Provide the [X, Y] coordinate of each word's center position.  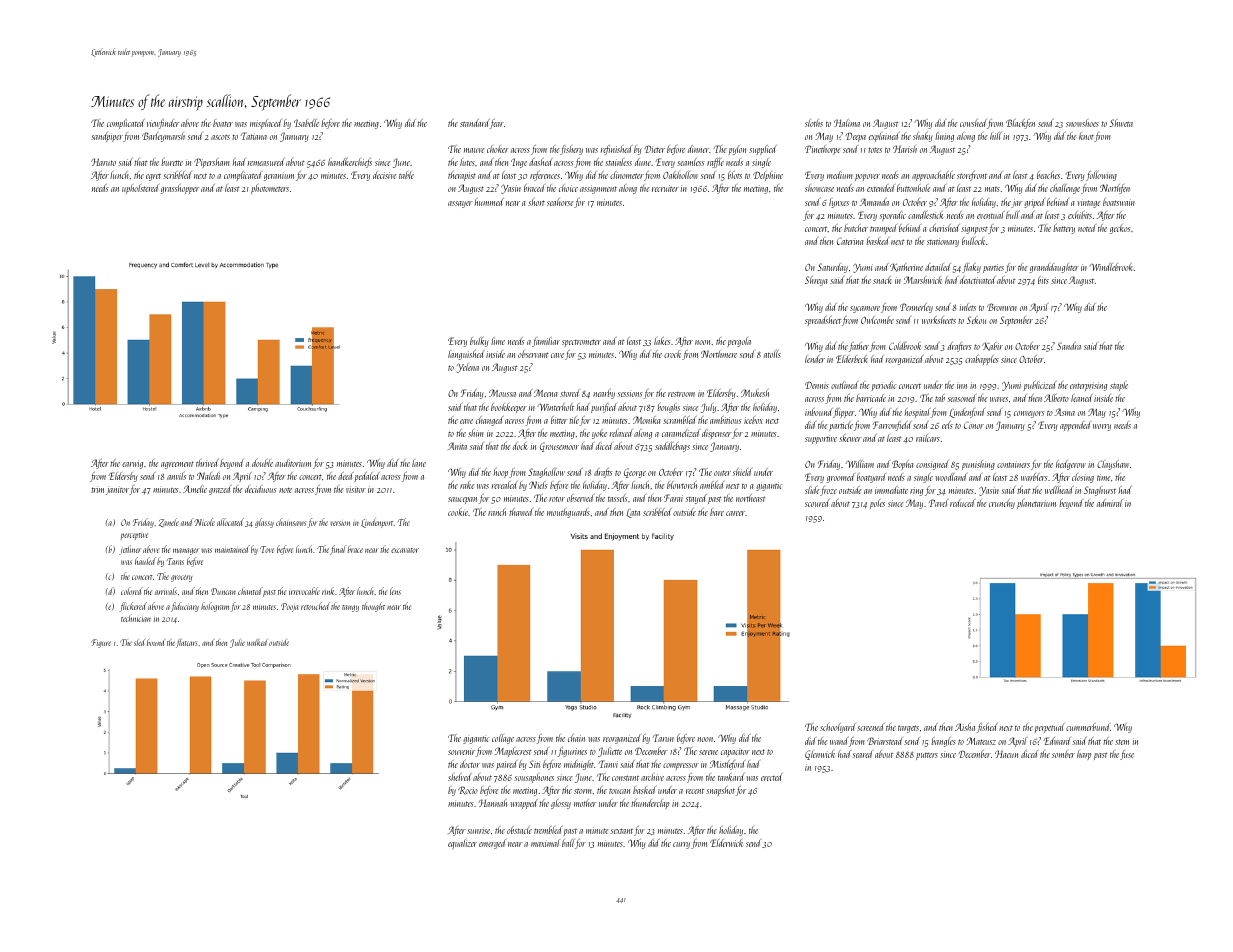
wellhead [1059, 490]
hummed [489, 202]
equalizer [462, 844]
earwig [132, 465]
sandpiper [107, 137]
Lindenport [377, 523]
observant [533, 354]
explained [884, 137]
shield [742, 472]
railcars [928, 438]
